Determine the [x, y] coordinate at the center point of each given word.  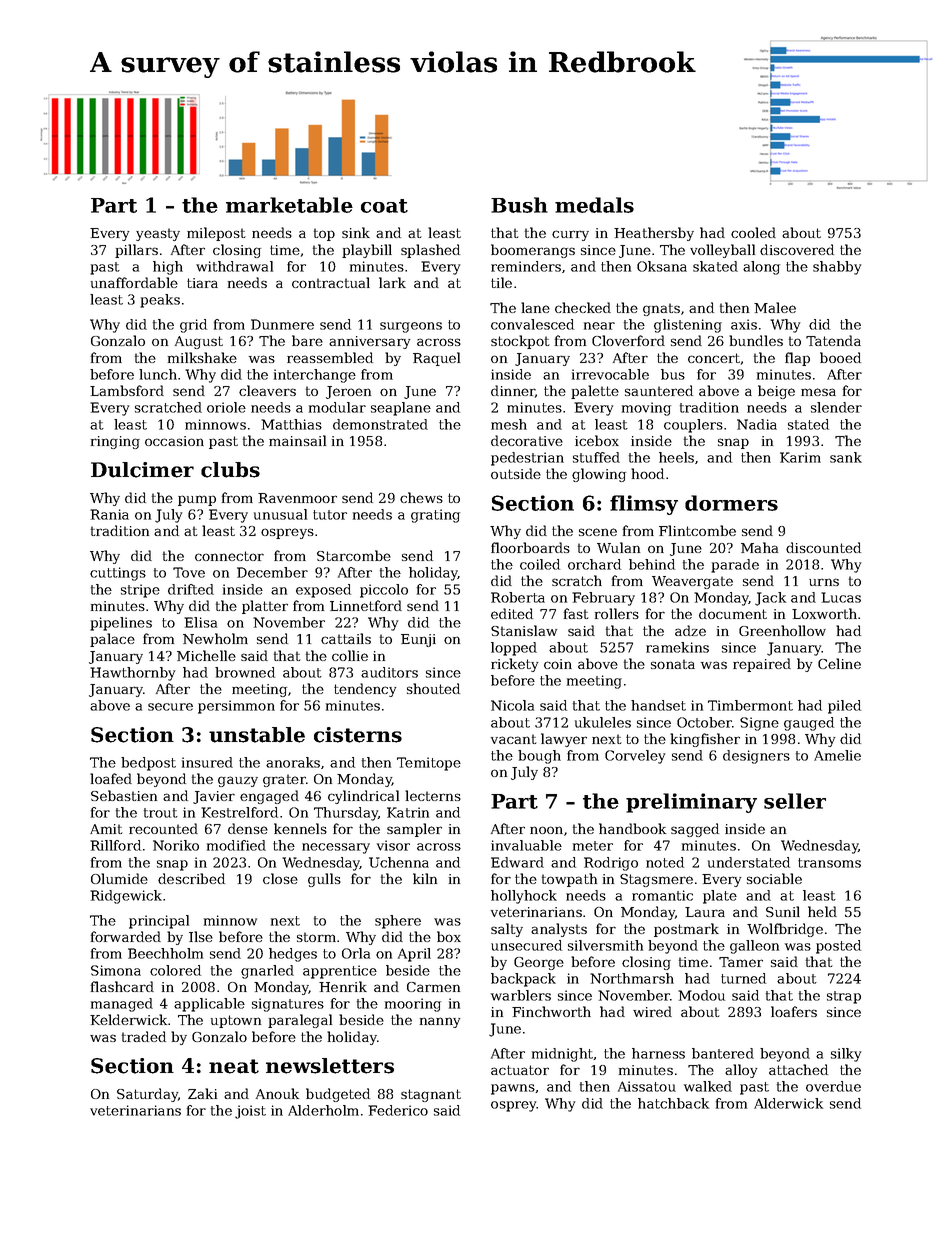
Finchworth [551, 1011]
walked [708, 1086]
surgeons [411, 327]
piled [844, 707]
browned [245, 672]
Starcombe [354, 555]
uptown [236, 1021]
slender [836, 407]
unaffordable [134, 282]
